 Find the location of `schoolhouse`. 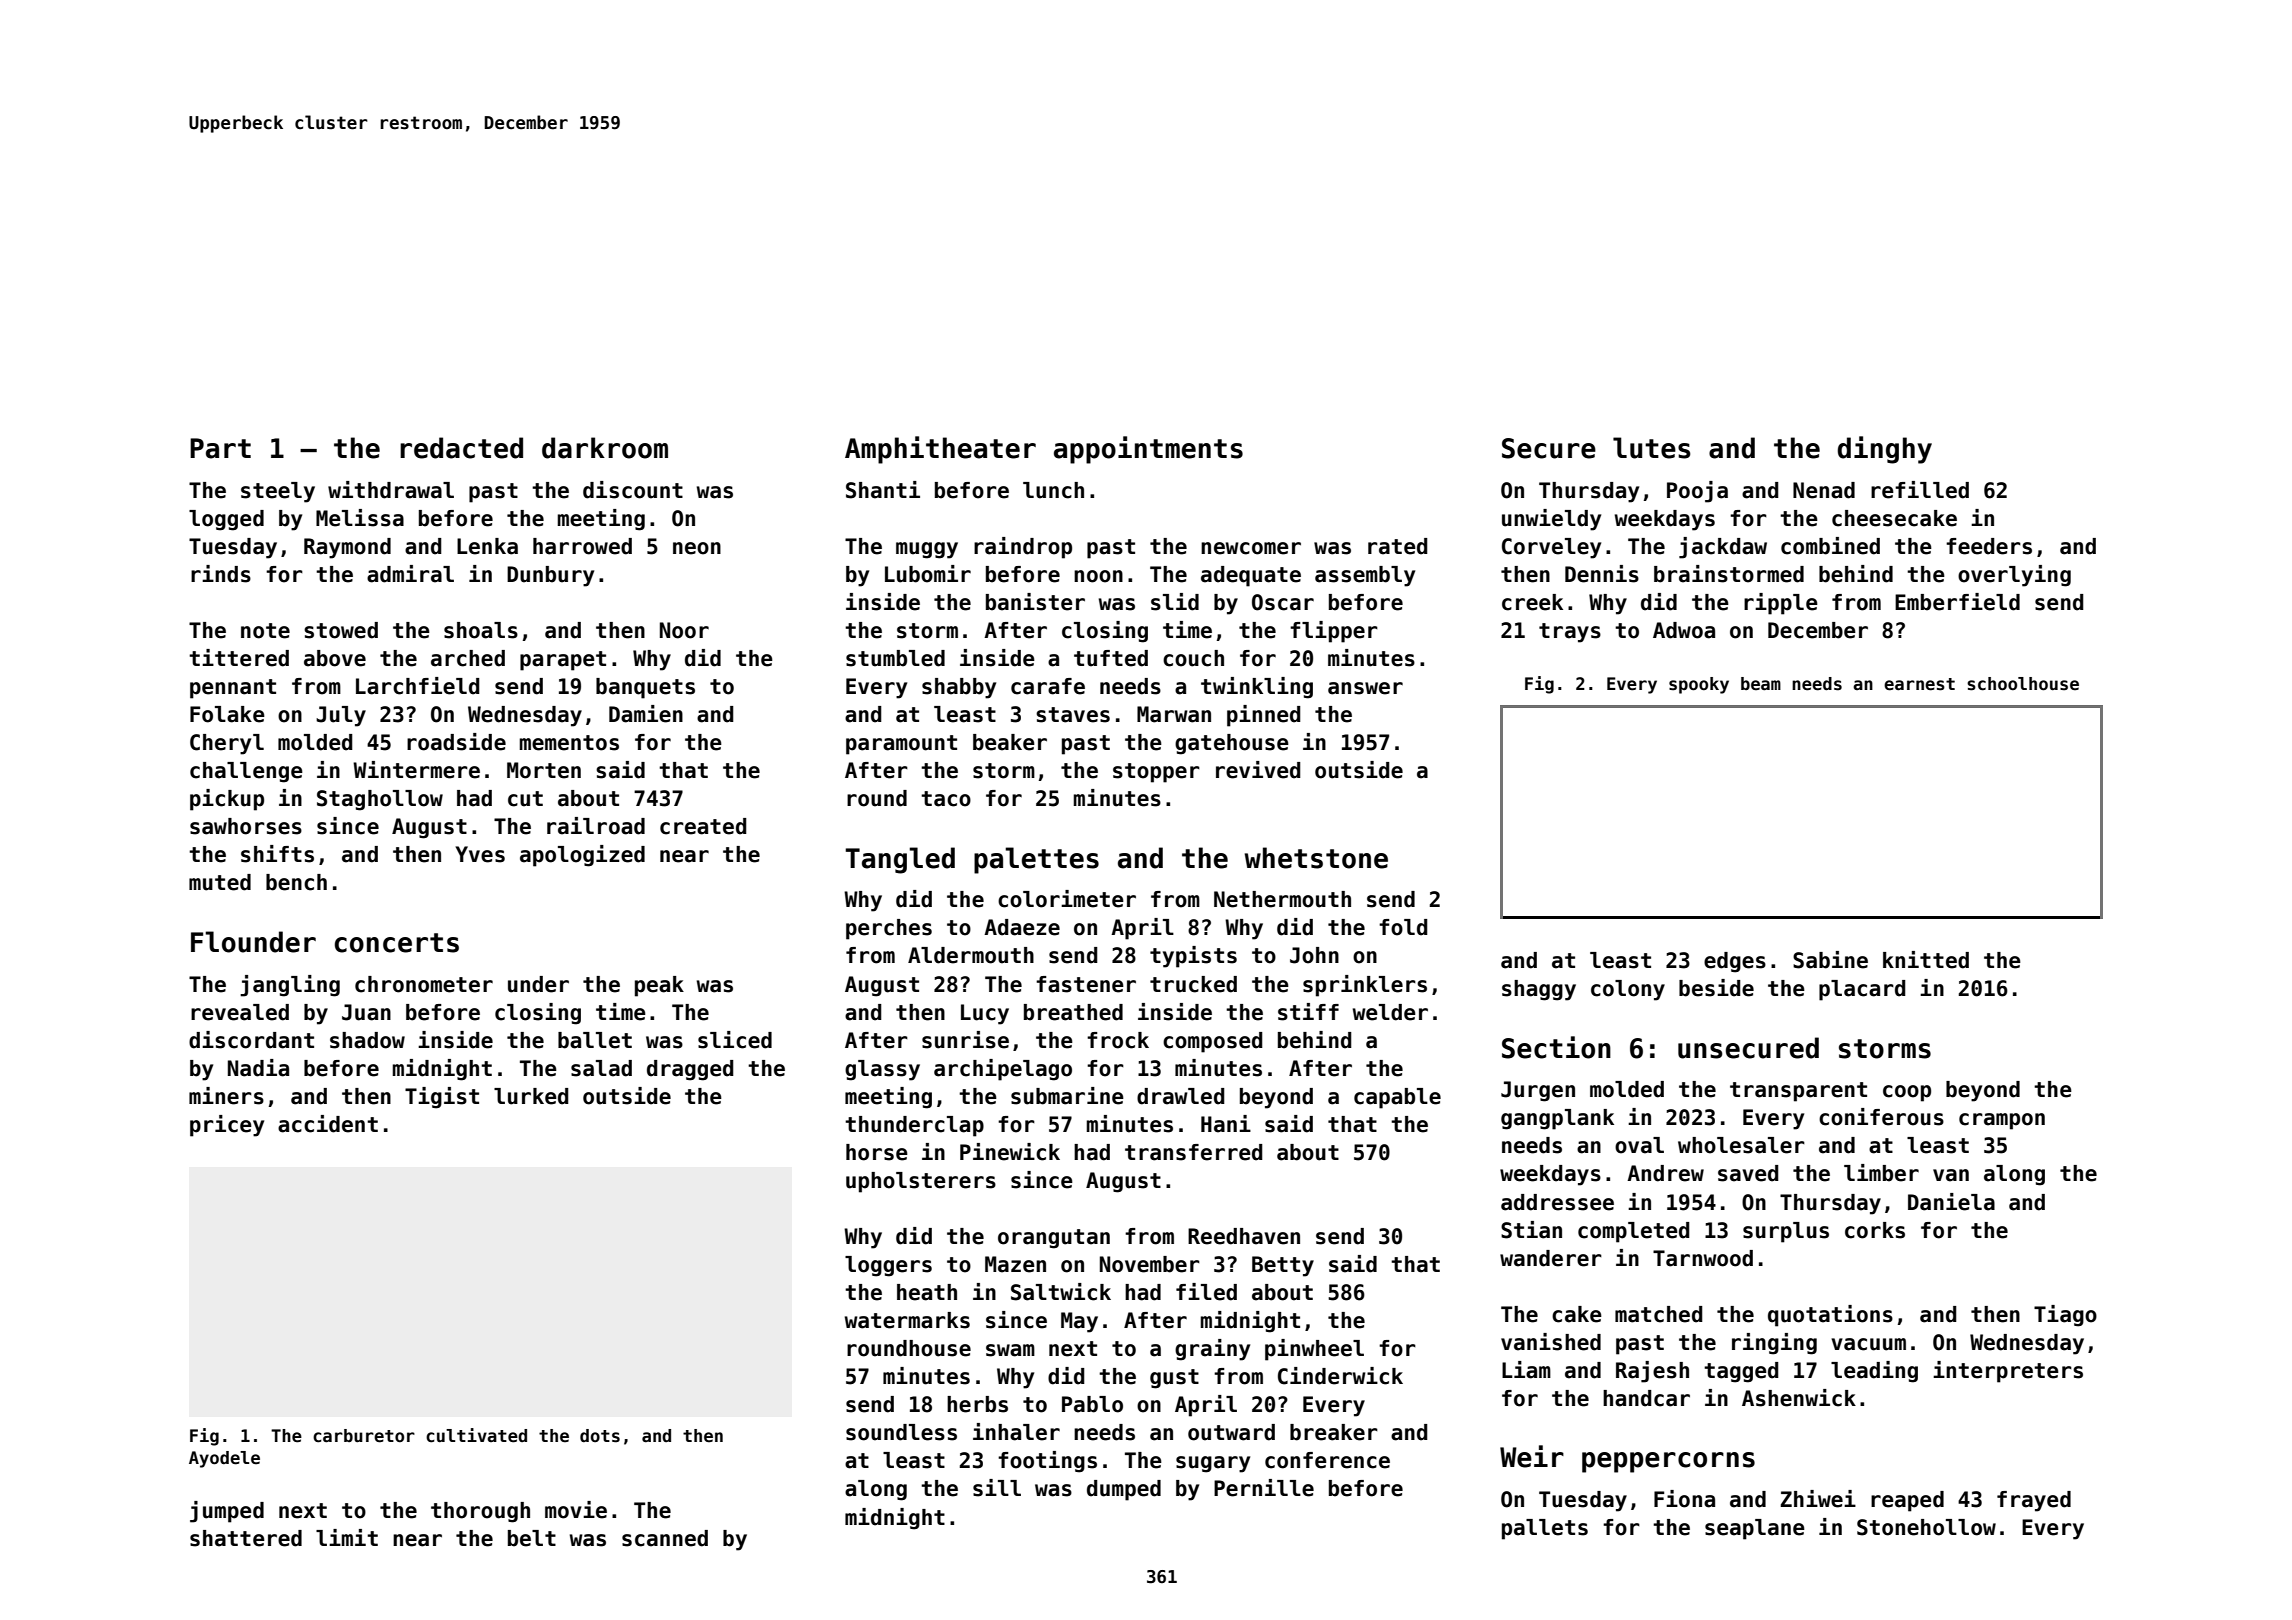

schoolhouse is located at coordinates (2023, 684).
